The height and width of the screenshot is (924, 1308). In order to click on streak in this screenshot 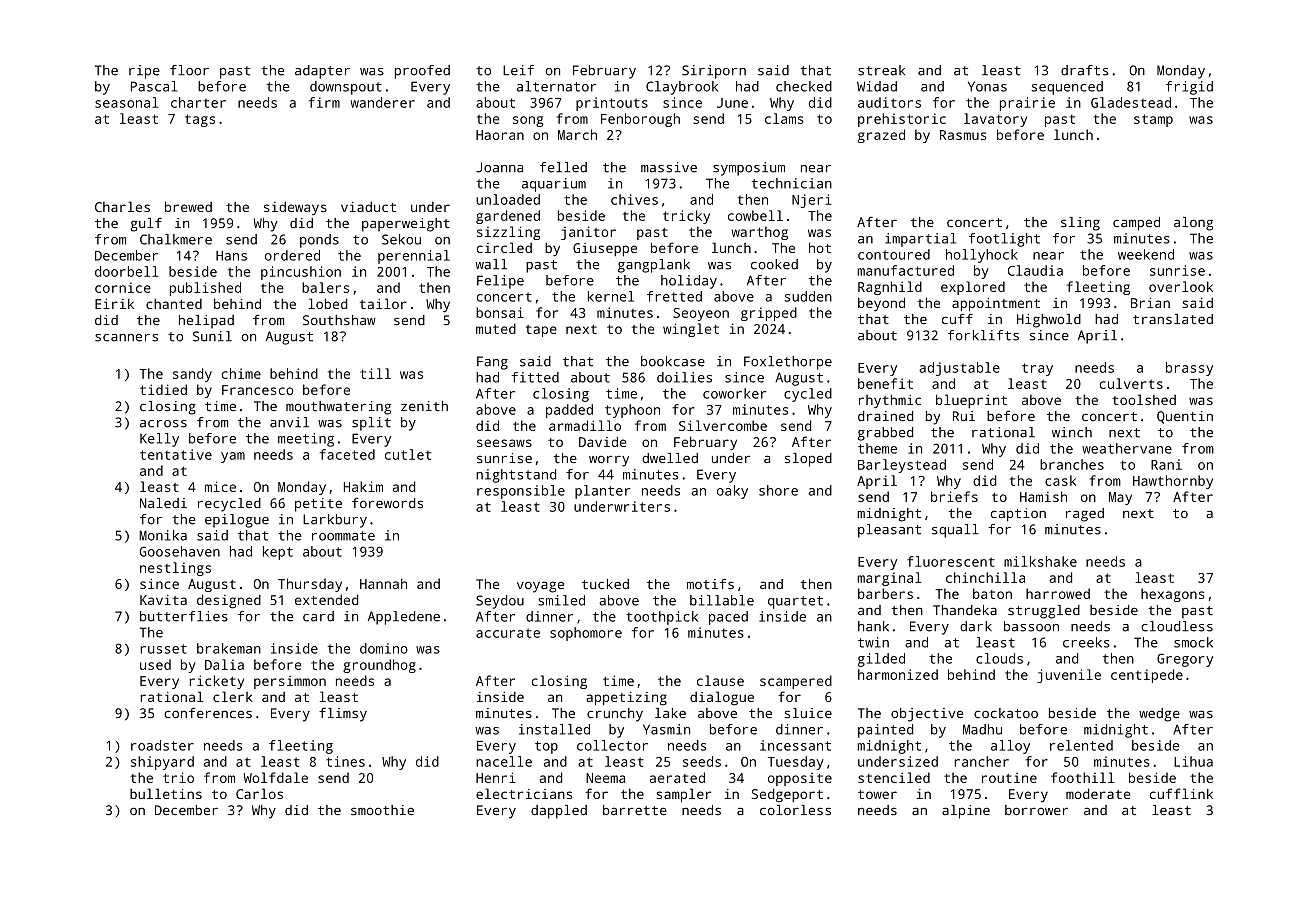, I will do `click(881, 70)`.
